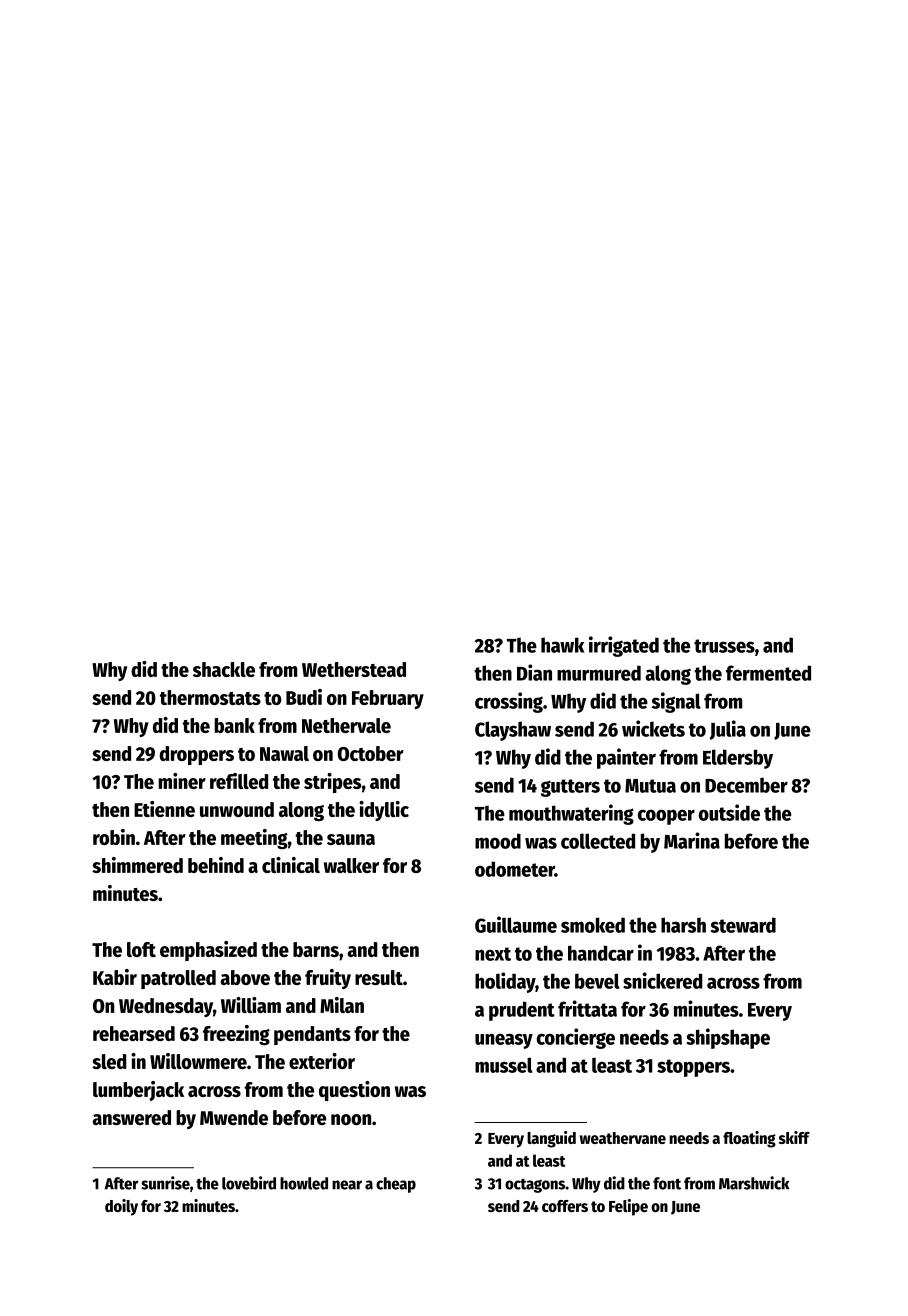  Describe the element at coordinates (724, 646) in the image. I see `trusses` at that location.
